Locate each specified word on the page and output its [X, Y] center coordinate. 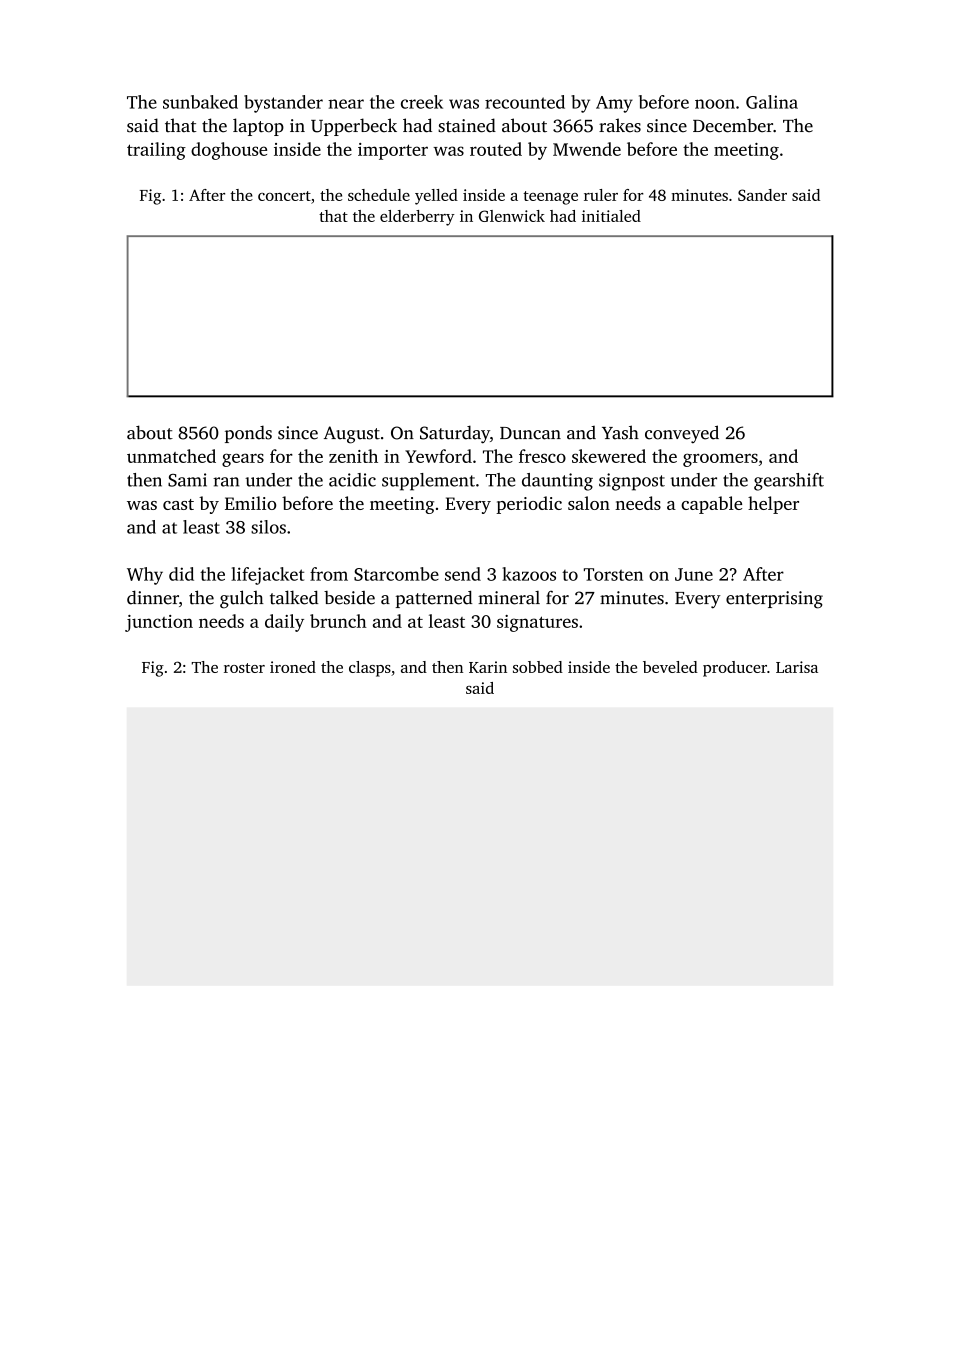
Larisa [797, 667]
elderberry [417, 218]
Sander [762, 195]
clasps [370, 669]
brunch [338, 621]
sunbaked [200, 102]
